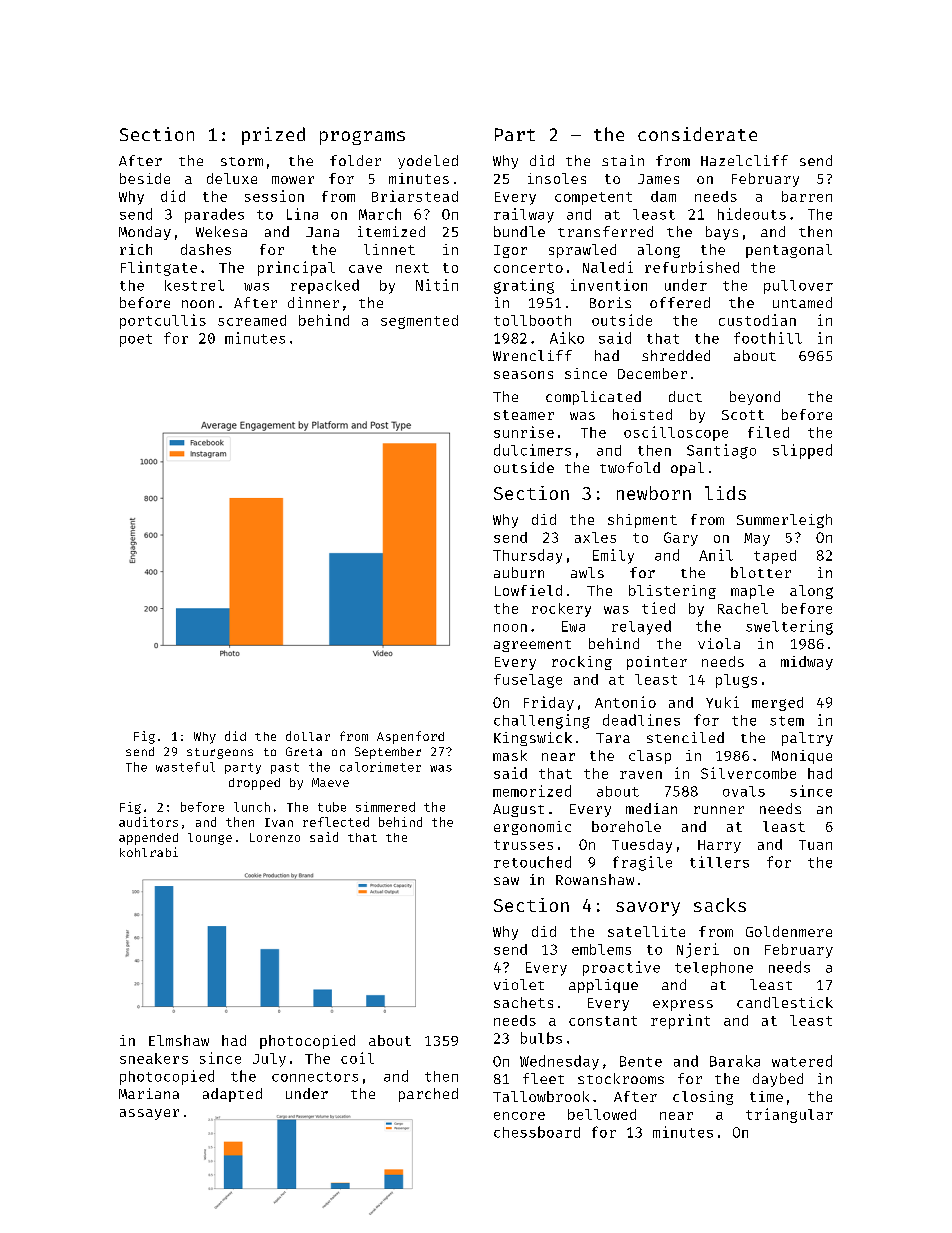 This document has width=952, height=1233. Describe the element at coordinates (815, 845) in the document. I see `Tuan` at that location.
